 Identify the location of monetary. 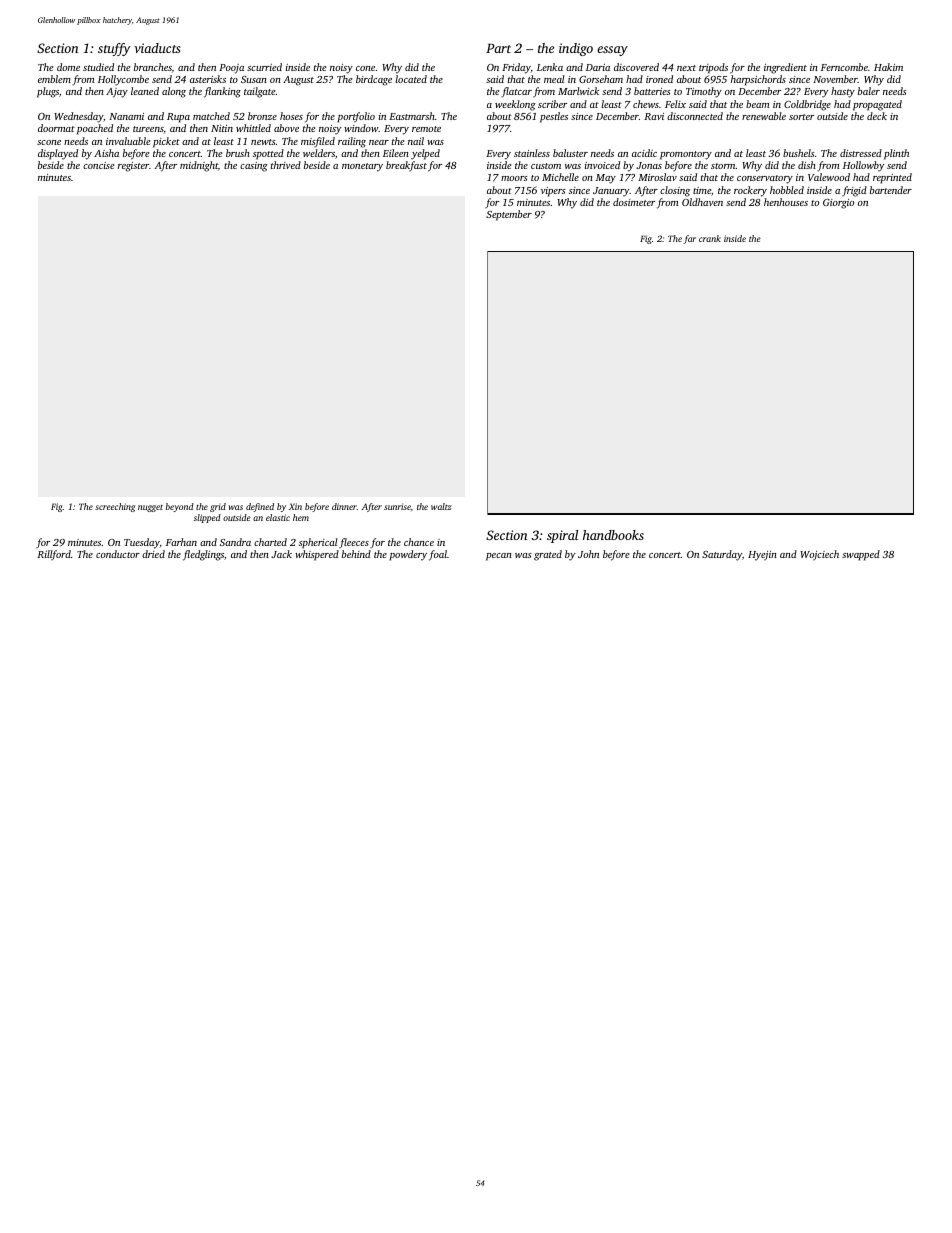
(362, 167).
